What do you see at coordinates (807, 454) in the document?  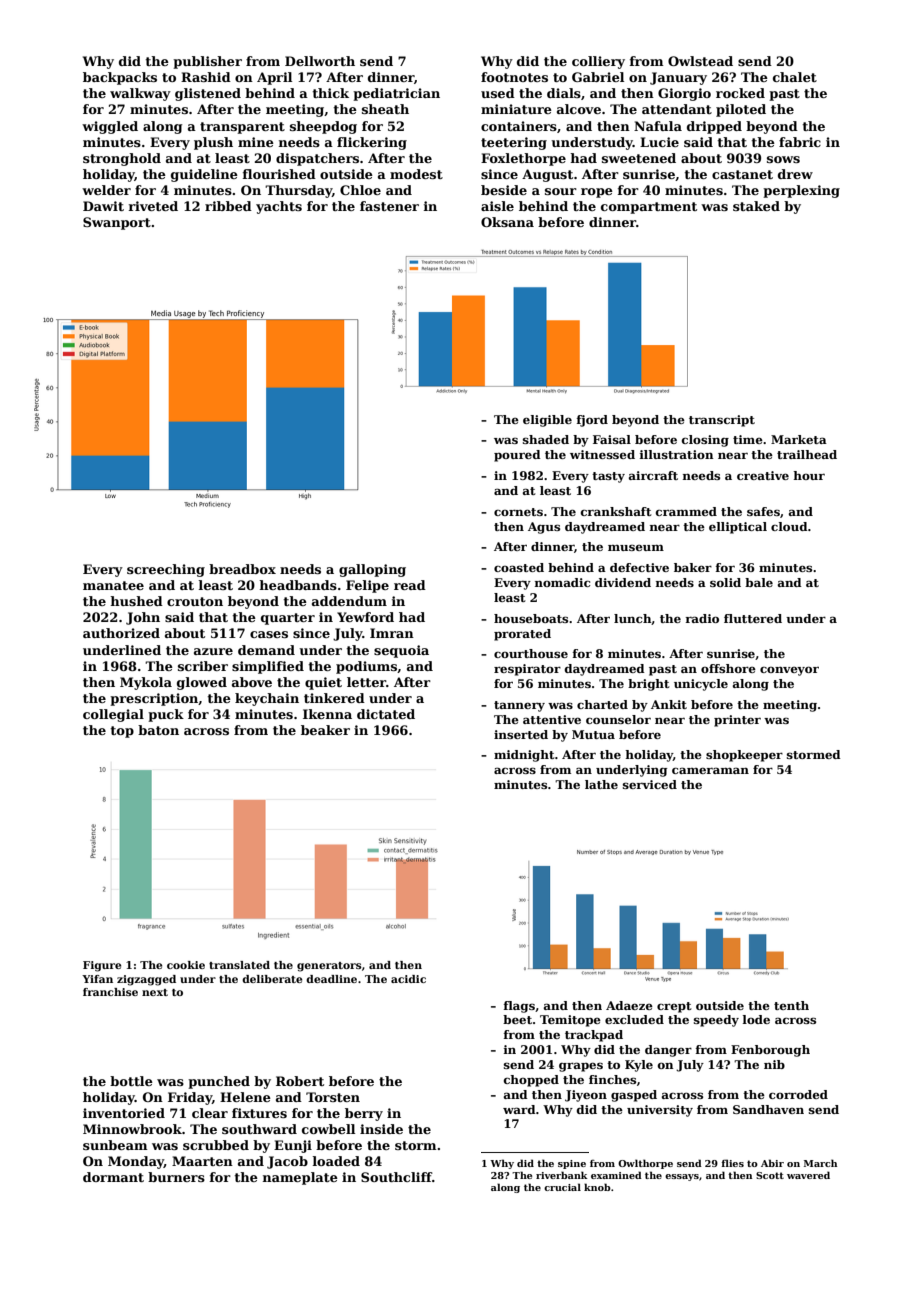 I see `trailhead` at bounding box center [807, 454].
